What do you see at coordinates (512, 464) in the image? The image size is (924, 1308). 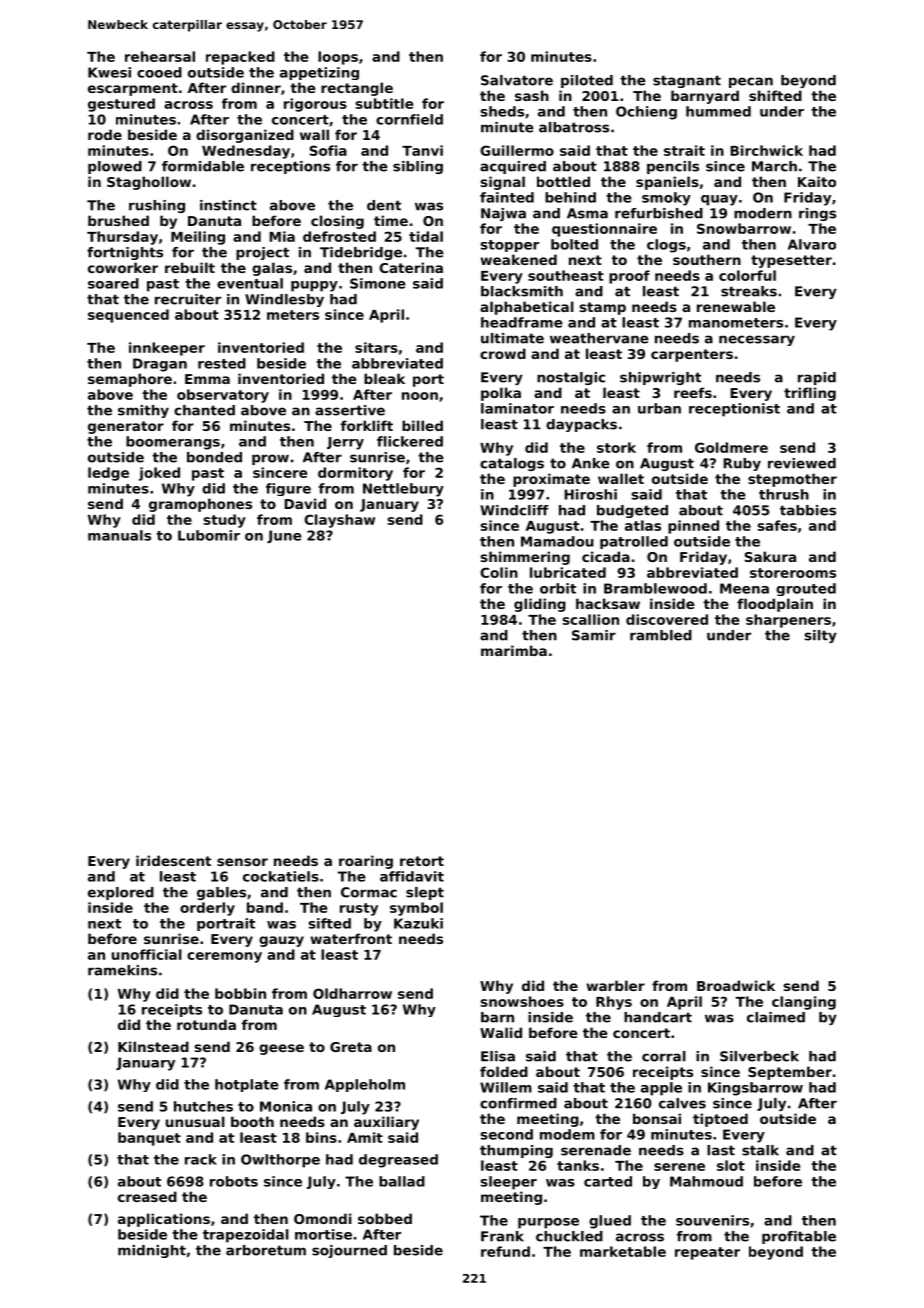 I see `catalogs` at bounding box center [512, 464].
